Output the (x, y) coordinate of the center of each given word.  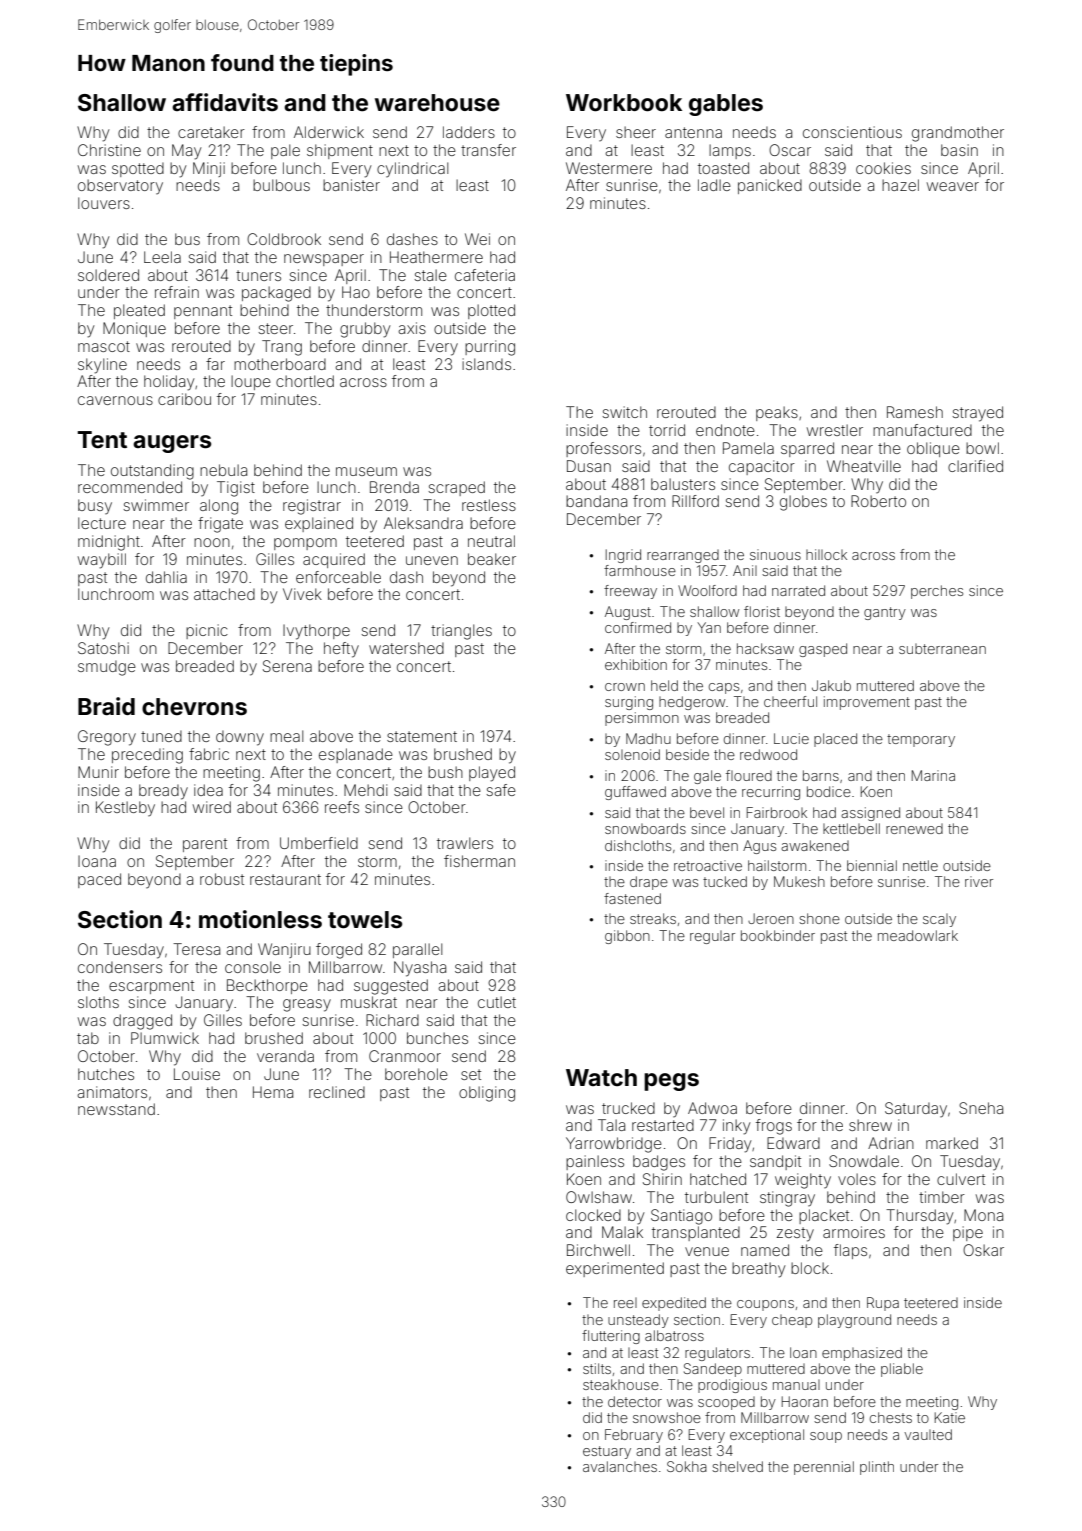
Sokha (687, 1466)
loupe (251, 382)
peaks (777, 413)
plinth (877, 1468)
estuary (607, 1452)
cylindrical (412, 169)
